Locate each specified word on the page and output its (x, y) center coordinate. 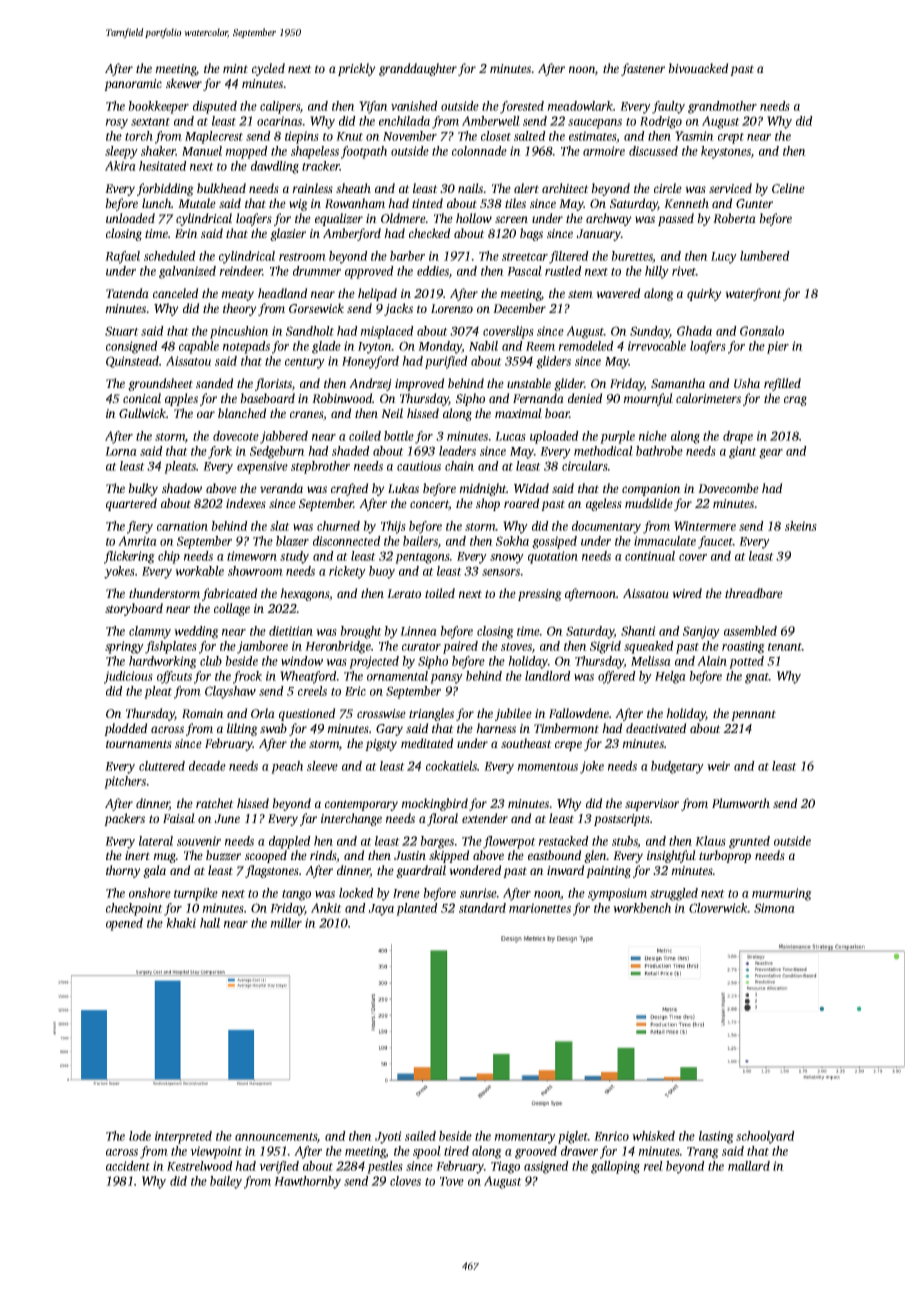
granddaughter (418, 69)
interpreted (183, 1137)
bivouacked (698, 68)
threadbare (754, 593)
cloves (405, 1181)
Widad (531, 488)
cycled (268, 69)
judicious (128, 677)
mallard (749, 1166)
